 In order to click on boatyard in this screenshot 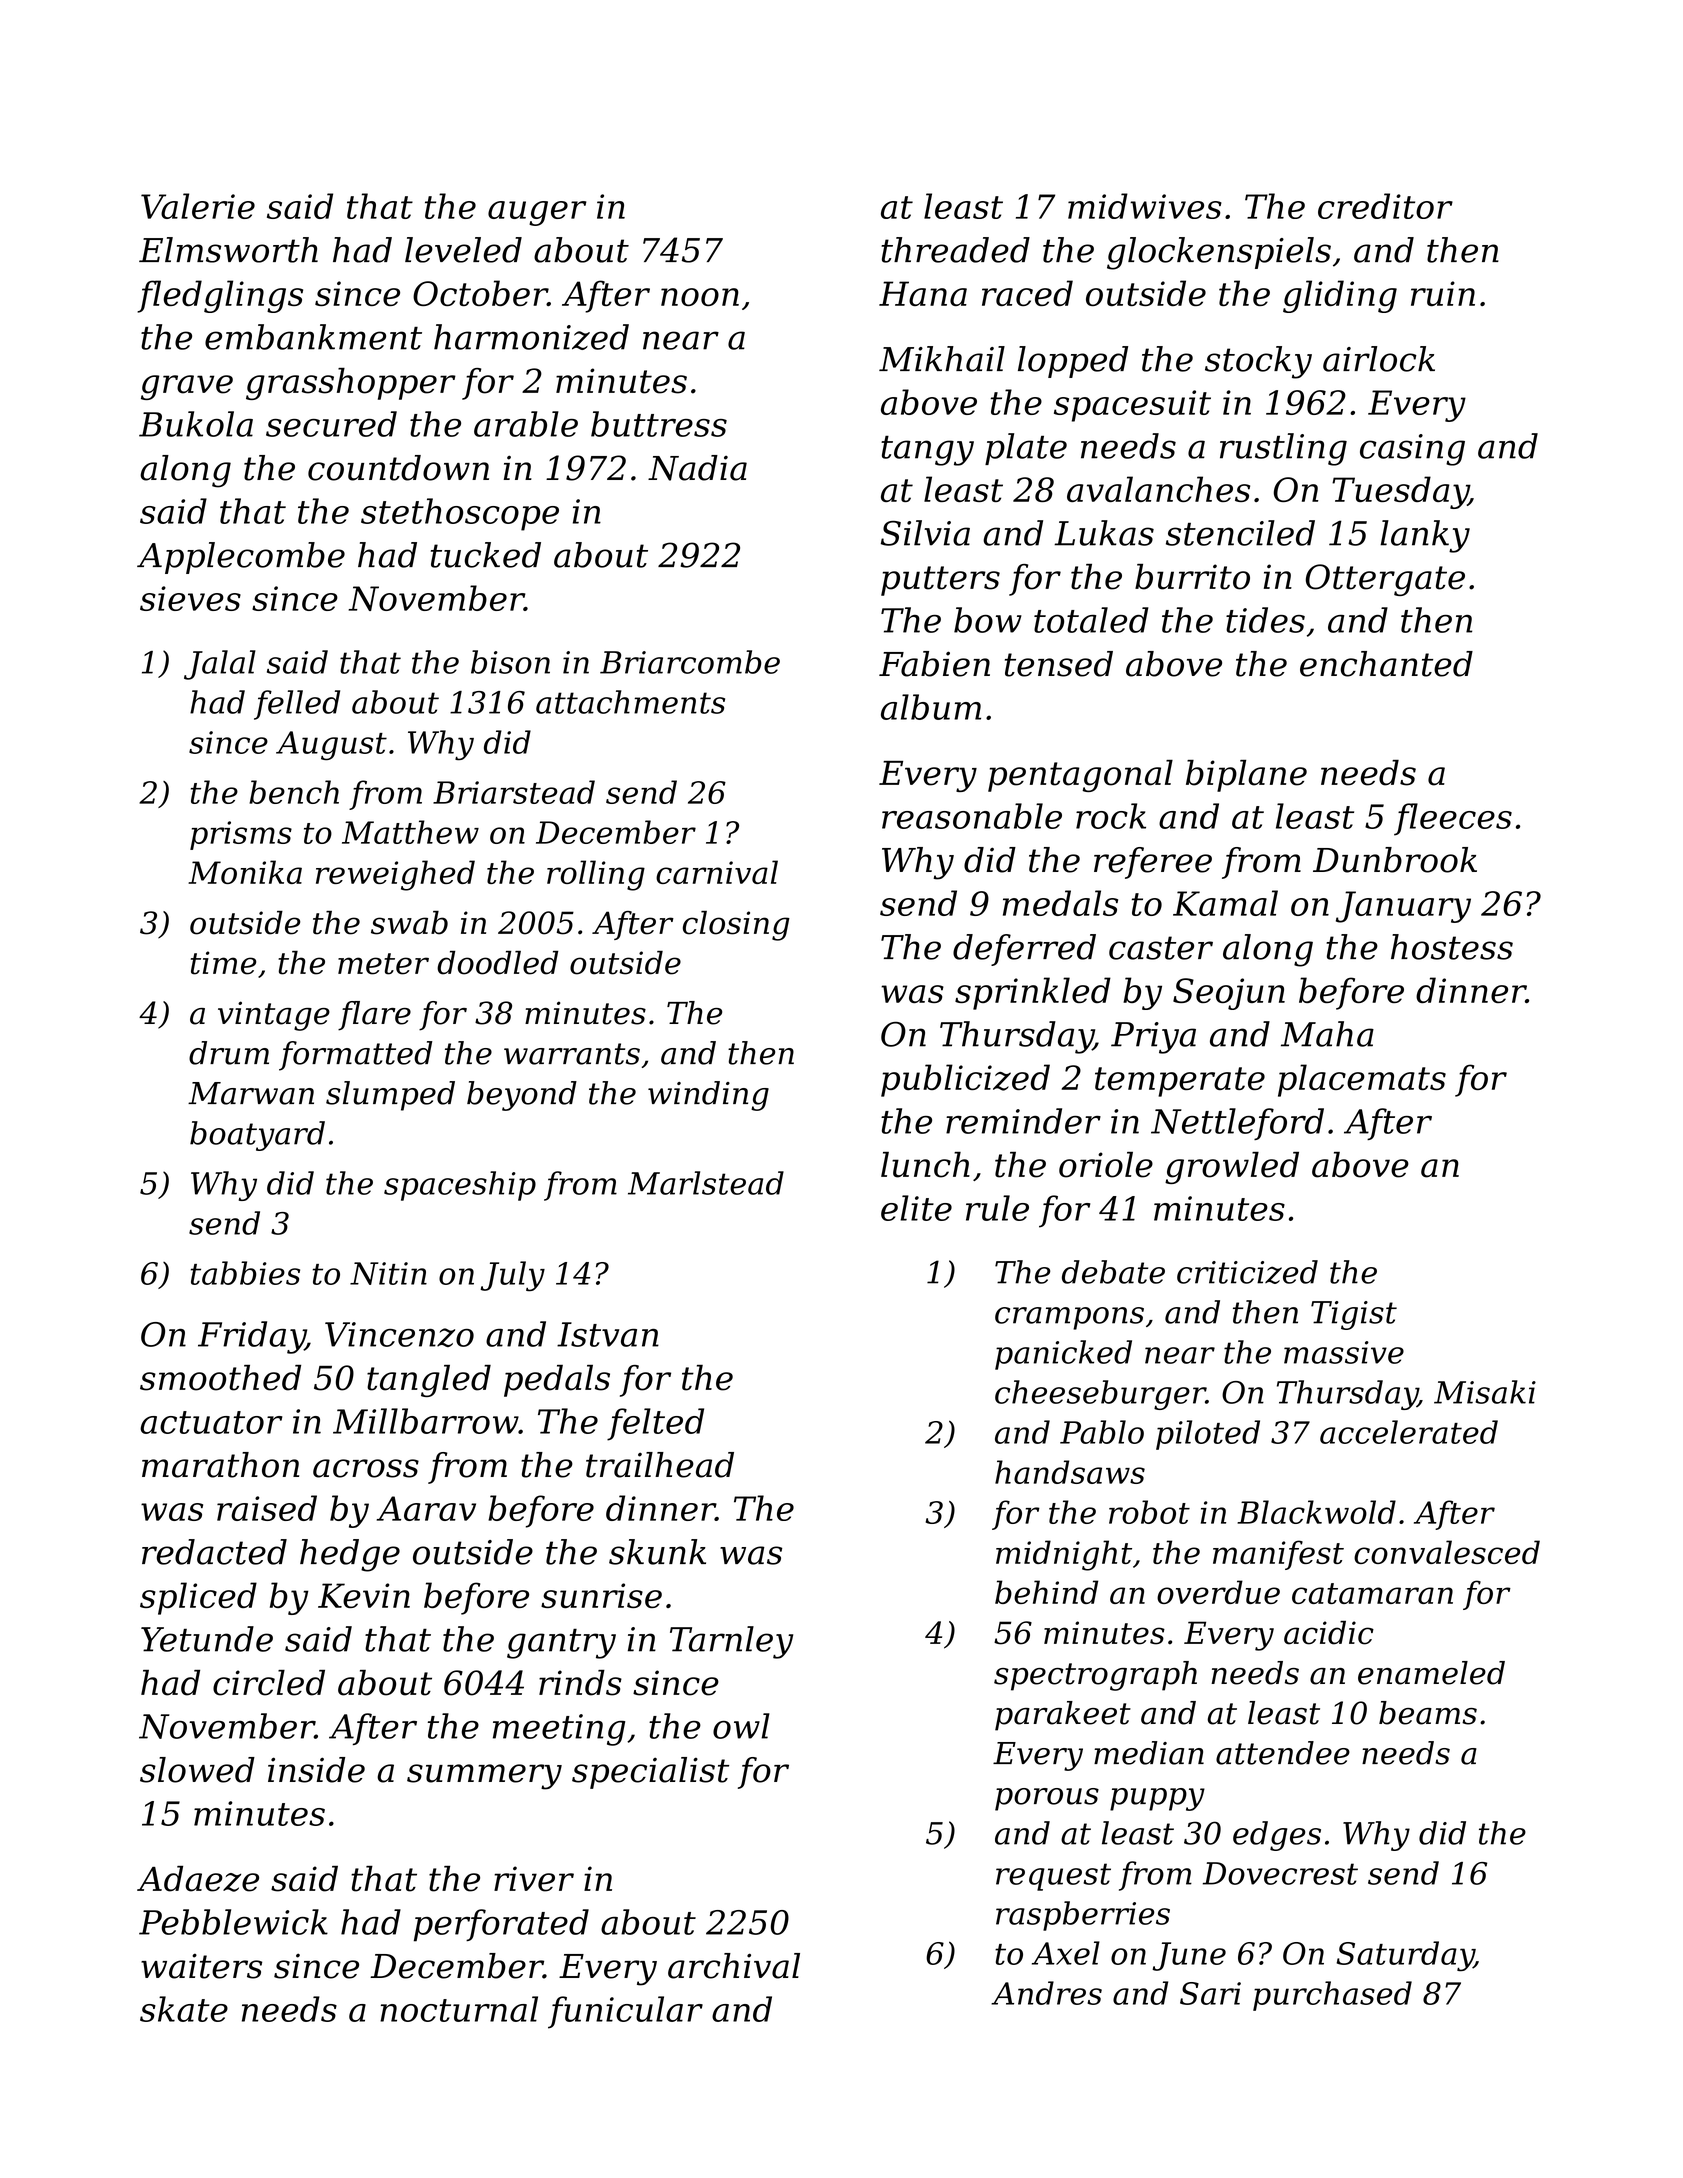, I will do `click(257, 1136)`.
